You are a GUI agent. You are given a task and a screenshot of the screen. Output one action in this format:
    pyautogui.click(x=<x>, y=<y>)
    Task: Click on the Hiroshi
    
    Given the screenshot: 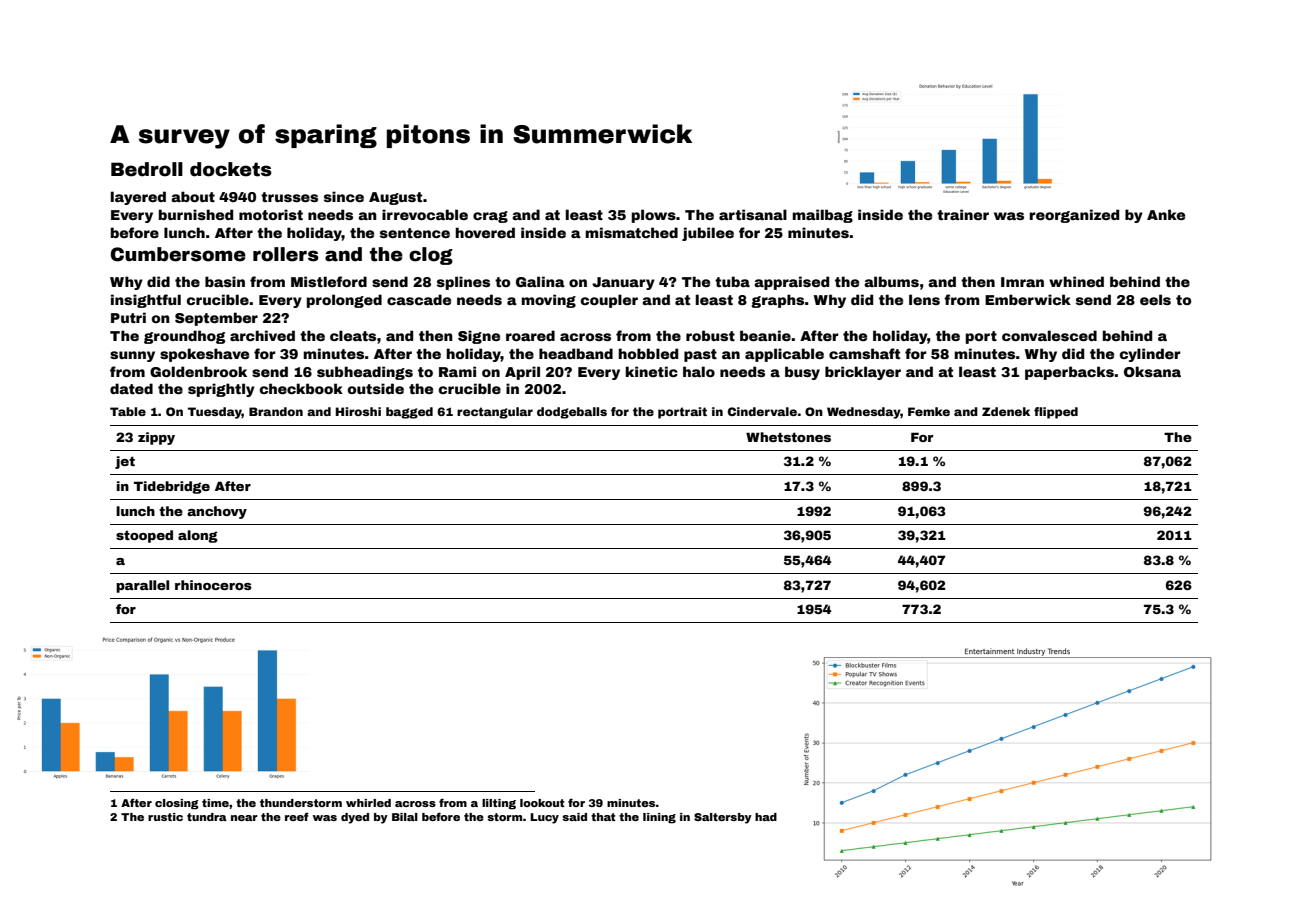 What is the action you would take?
    pyautogui.click(x=358, y=411)
